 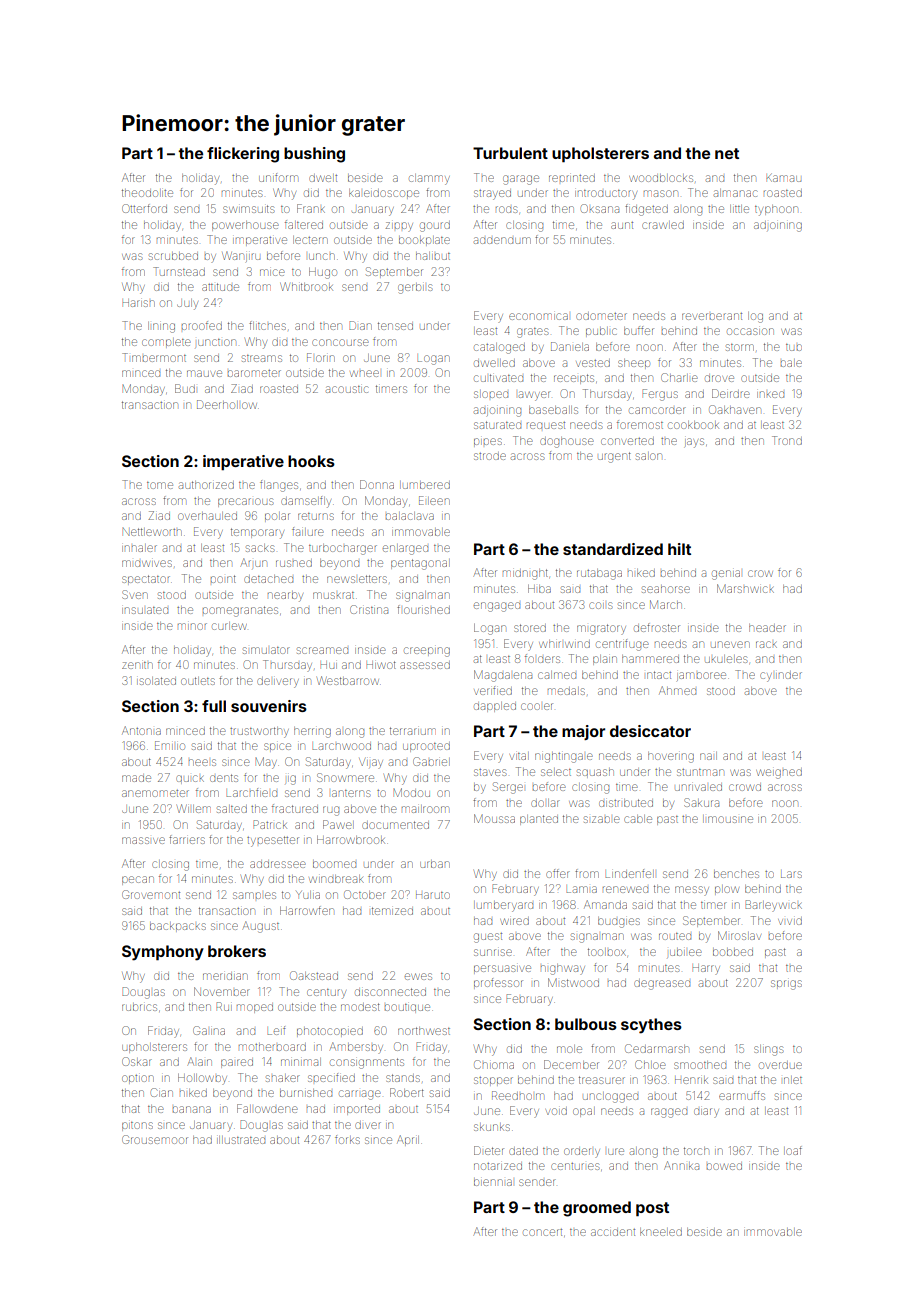 What do you see at coordinates (503, 676) in the document?
I see `Magdalena` at bounding box center [503, 676].
